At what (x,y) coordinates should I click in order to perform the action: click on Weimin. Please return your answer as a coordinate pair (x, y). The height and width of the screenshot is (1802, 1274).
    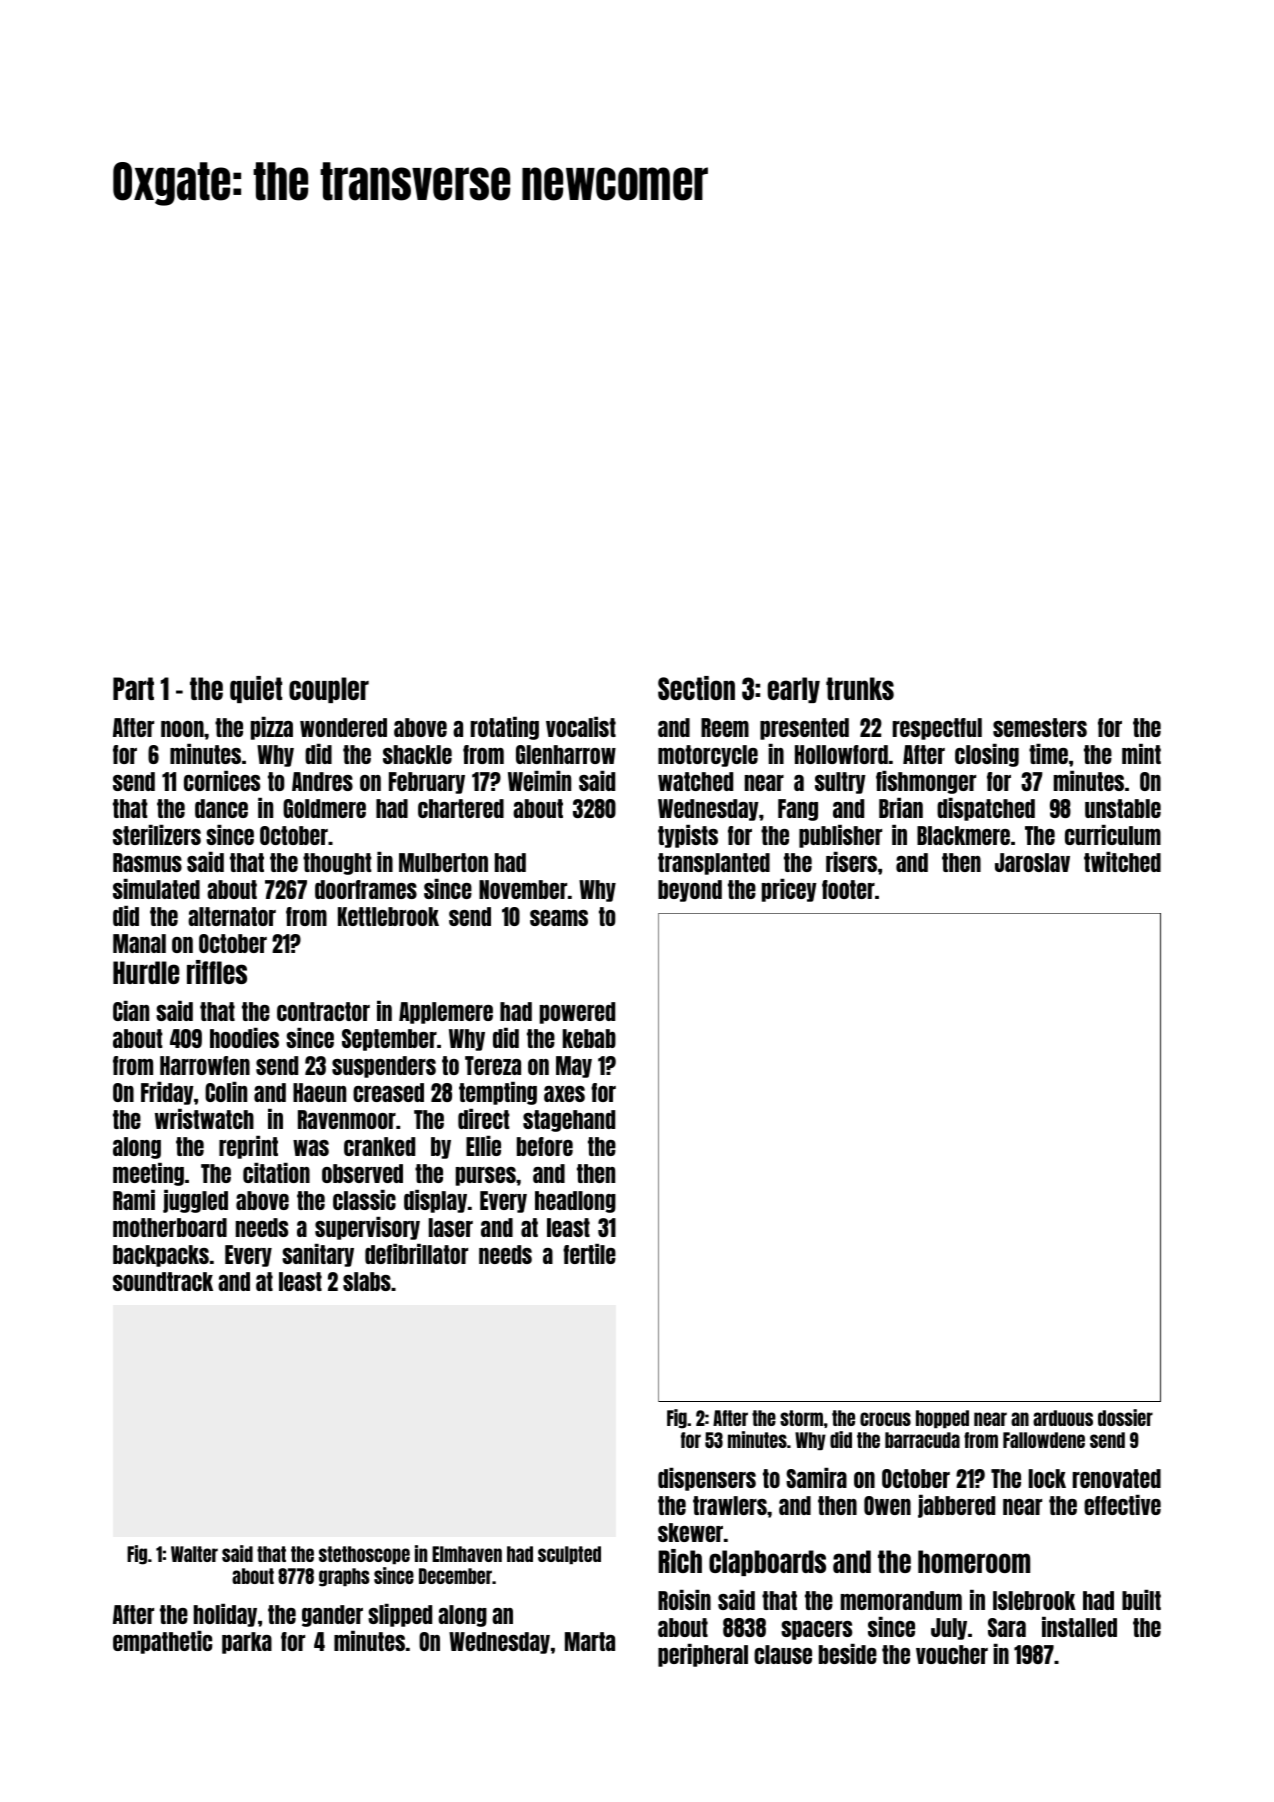
    Looking at the image, I should click on (539, 781).
